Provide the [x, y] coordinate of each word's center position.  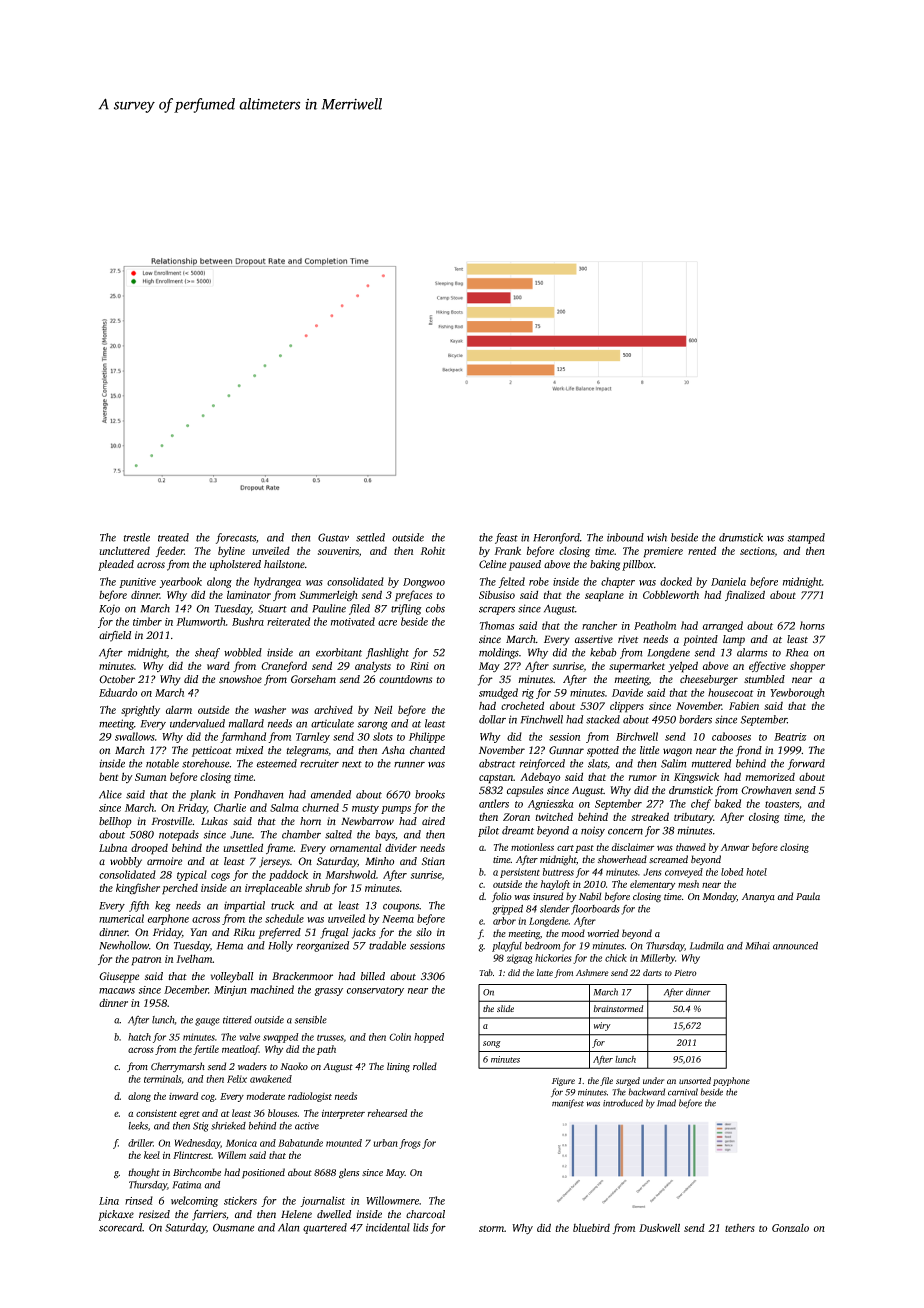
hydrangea [277, 582]
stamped [806, 538]
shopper [807, 667]
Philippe [427, 737]
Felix [237, 1079]
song [492, 1044]
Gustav [333, 537]
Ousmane [233, 1228]
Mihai [758, 946]
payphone [731, 1081]
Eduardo [118, 692]
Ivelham [194, 958]
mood [573, 933]
